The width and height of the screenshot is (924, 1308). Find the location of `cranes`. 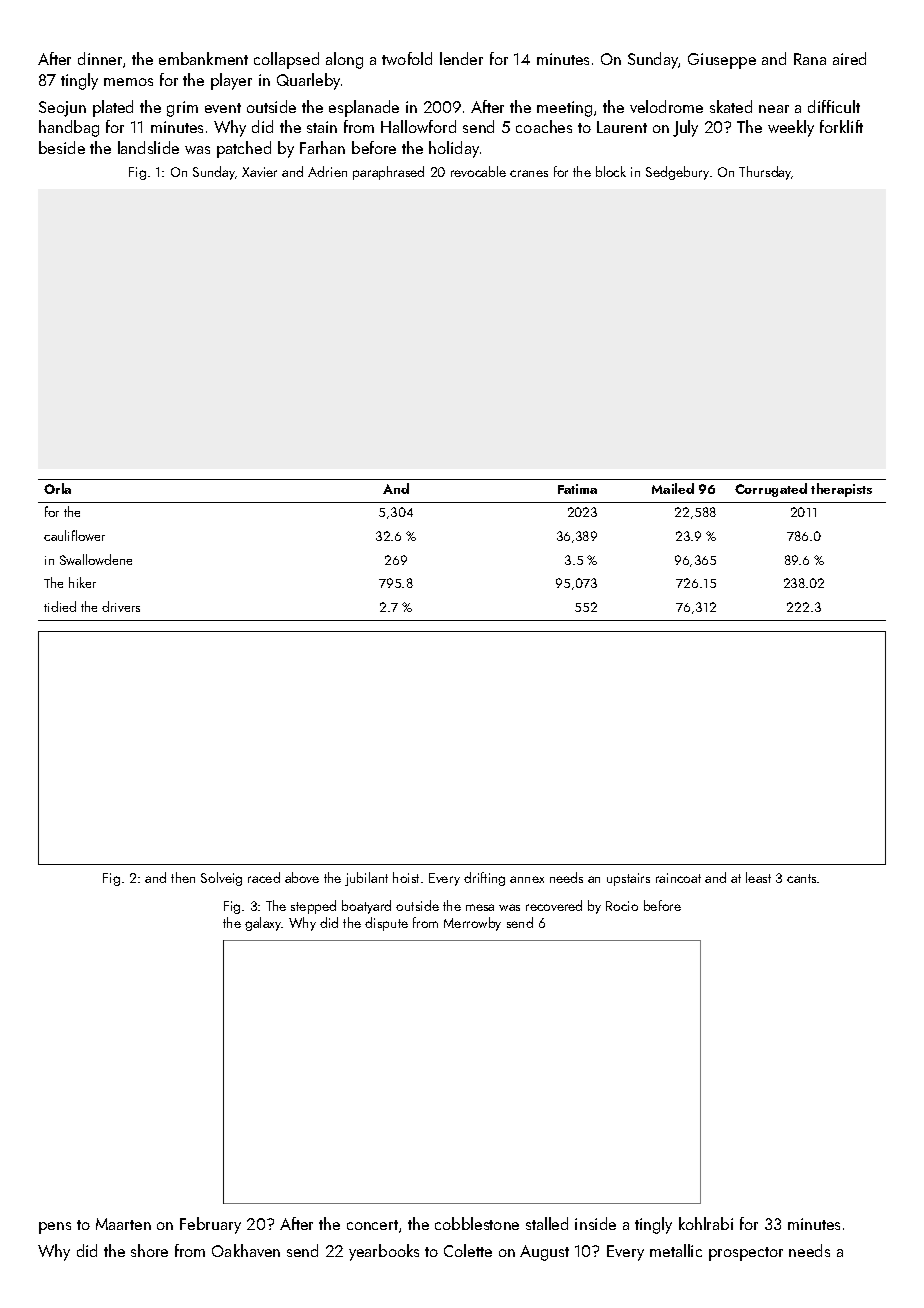

cranes is located at coordinates (529, 173).
